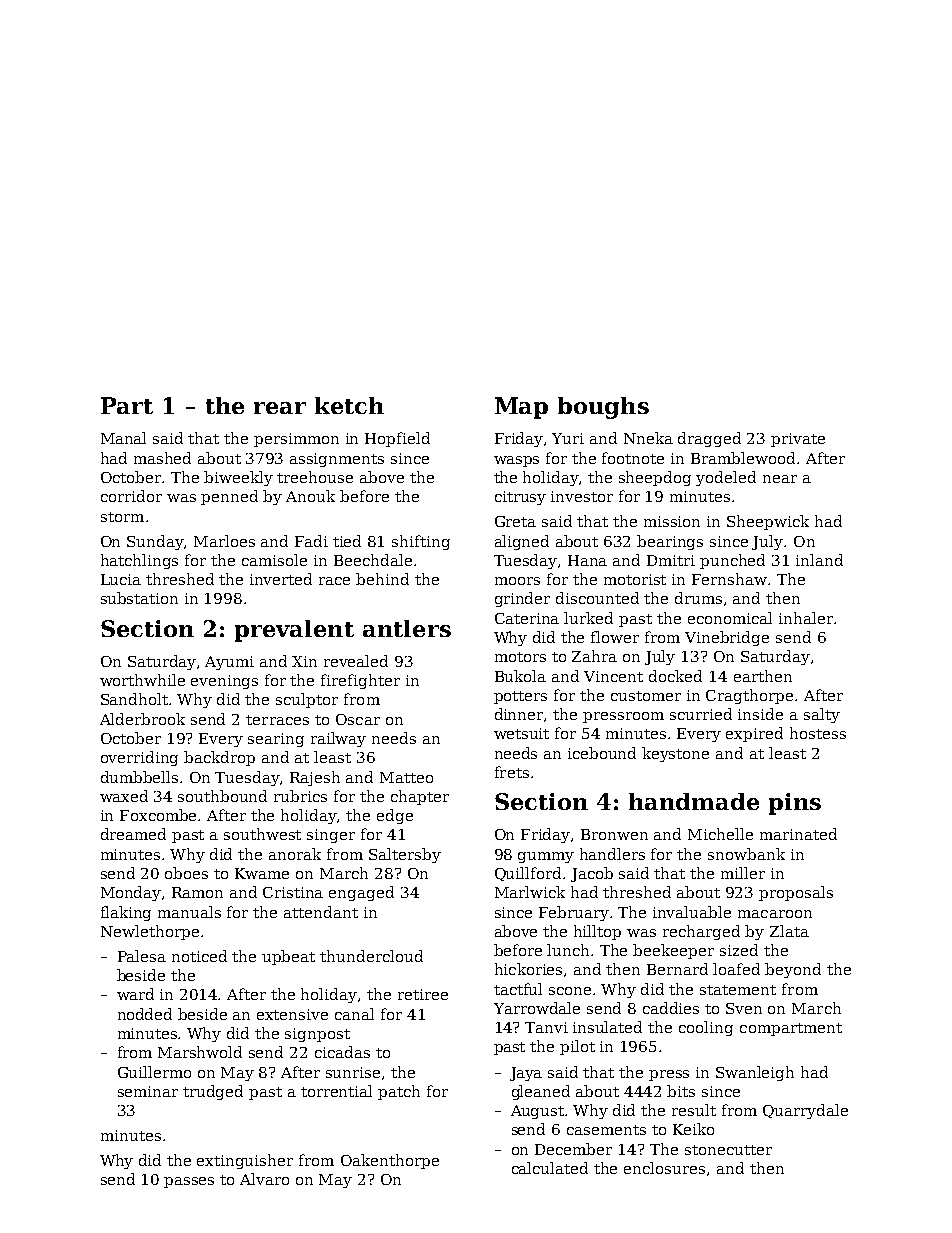 The height and width of the screenshot is (1233, 952). Describe the element at coordinates (728, 1150) in the screenshot. I see `stonecutter` at that location.
